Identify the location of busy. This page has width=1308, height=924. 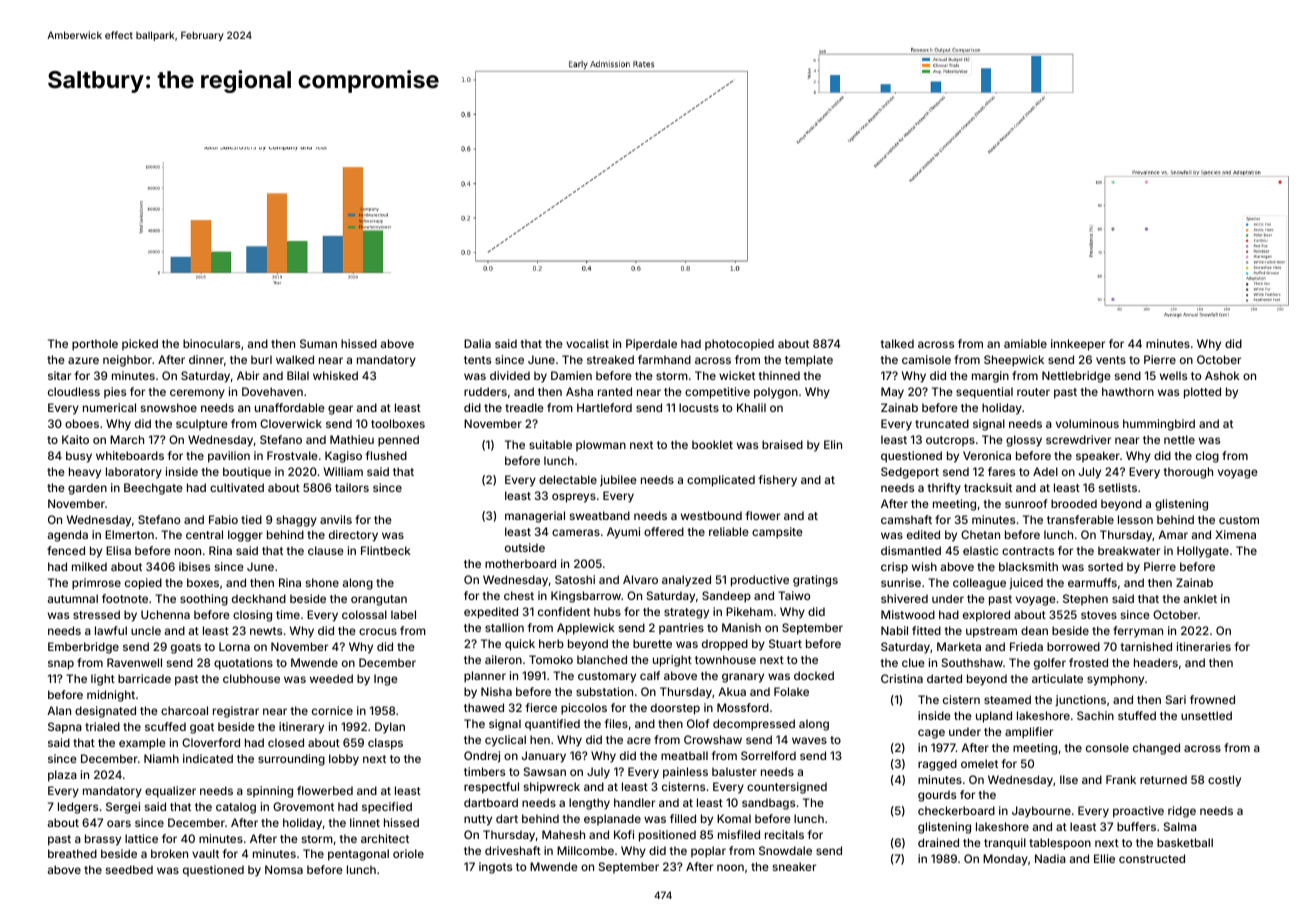
(79, 457).
